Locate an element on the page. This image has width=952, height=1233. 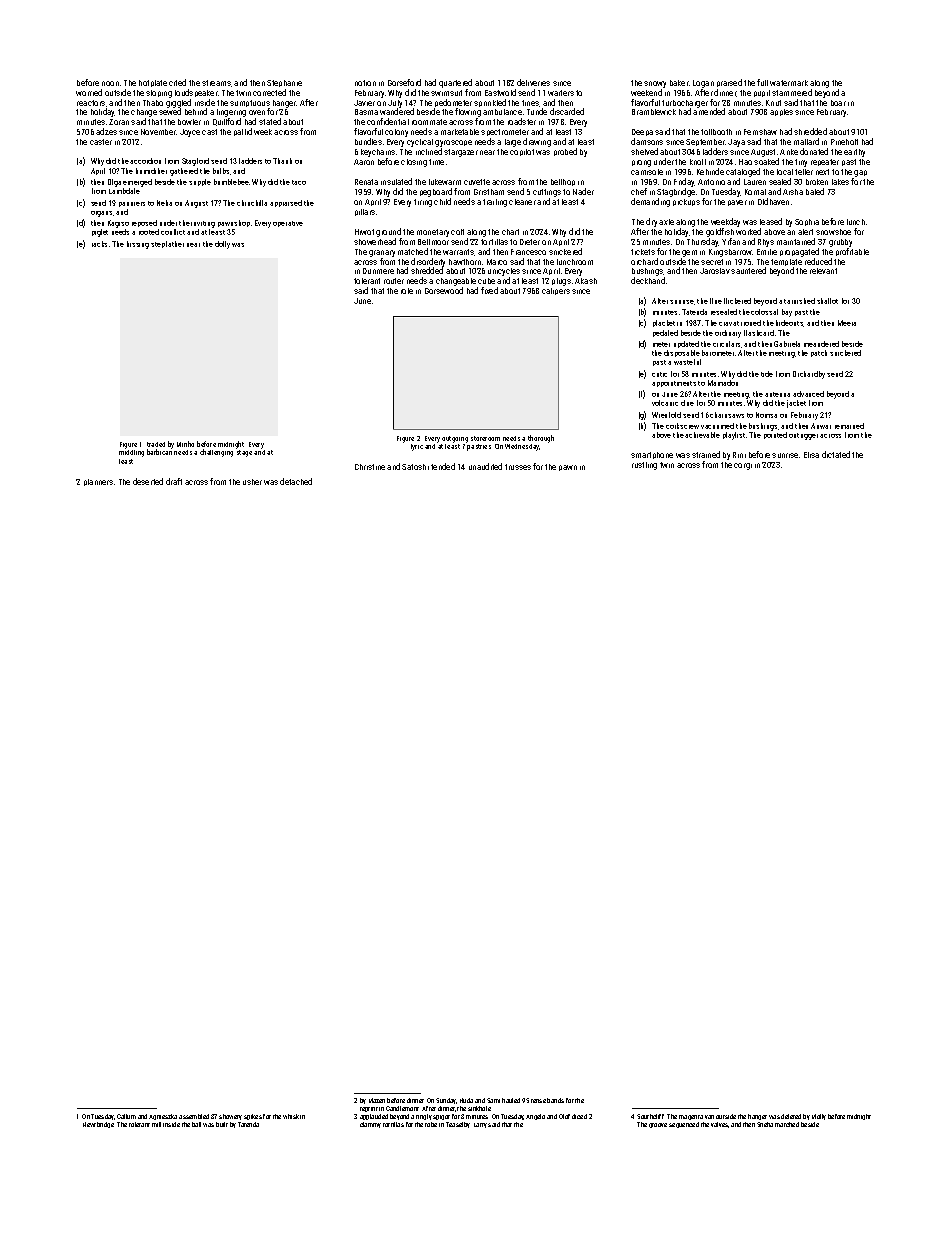
inviting is located at coordinates (203, 224).
